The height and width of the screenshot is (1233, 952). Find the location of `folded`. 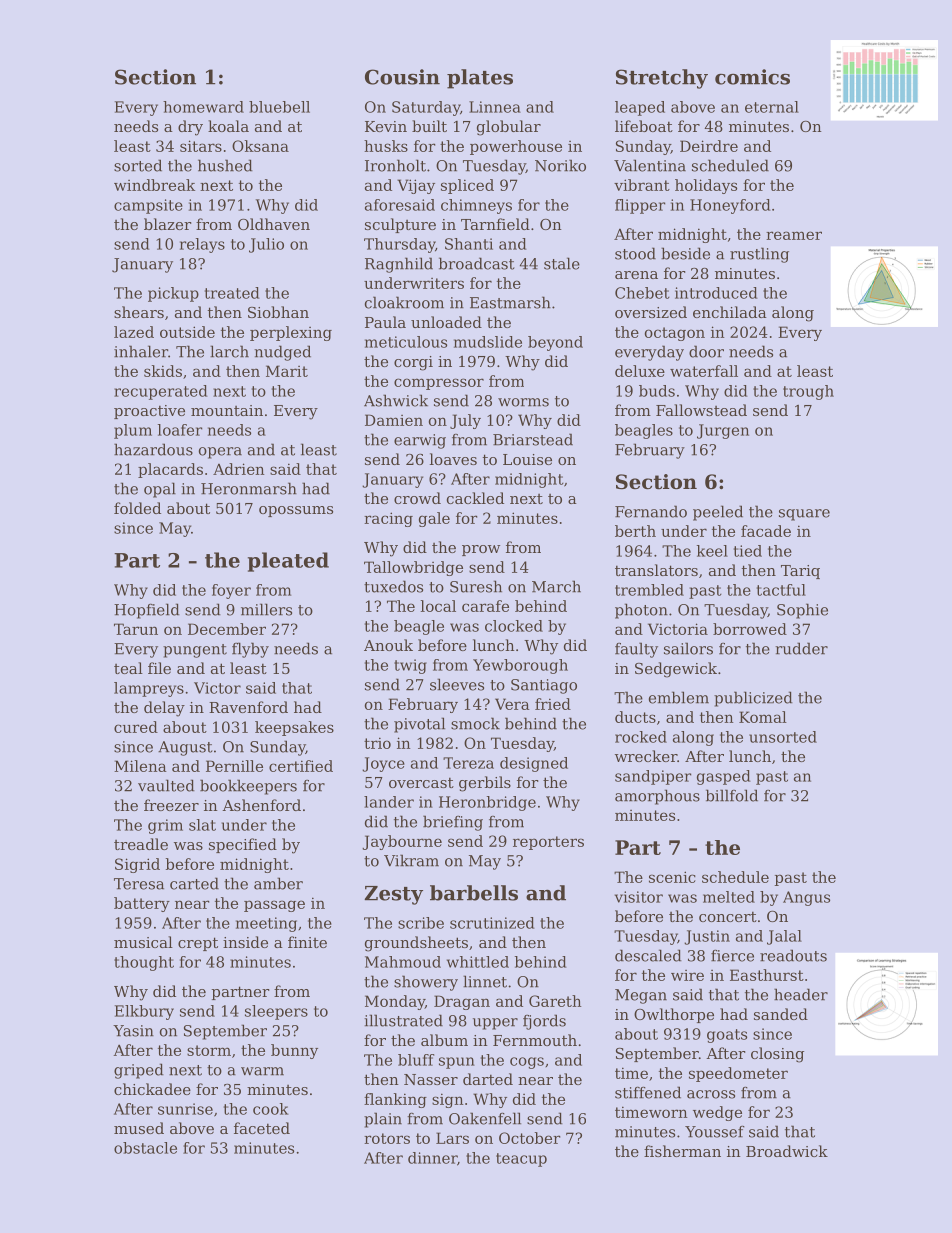

folded is located at coordinates (137, 508).
